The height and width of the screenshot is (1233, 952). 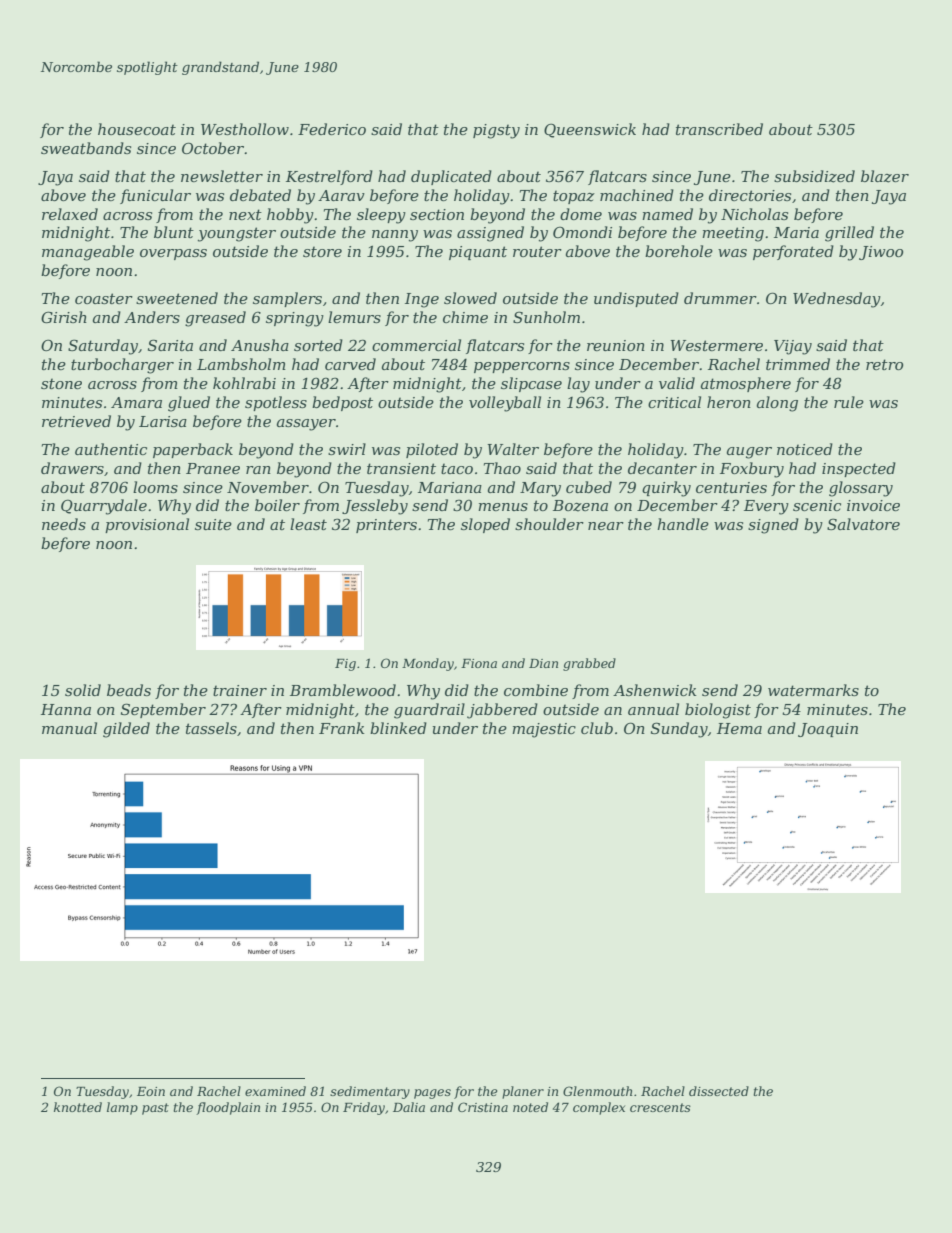 I want to click on borehole, so click(x=679, y=251).
